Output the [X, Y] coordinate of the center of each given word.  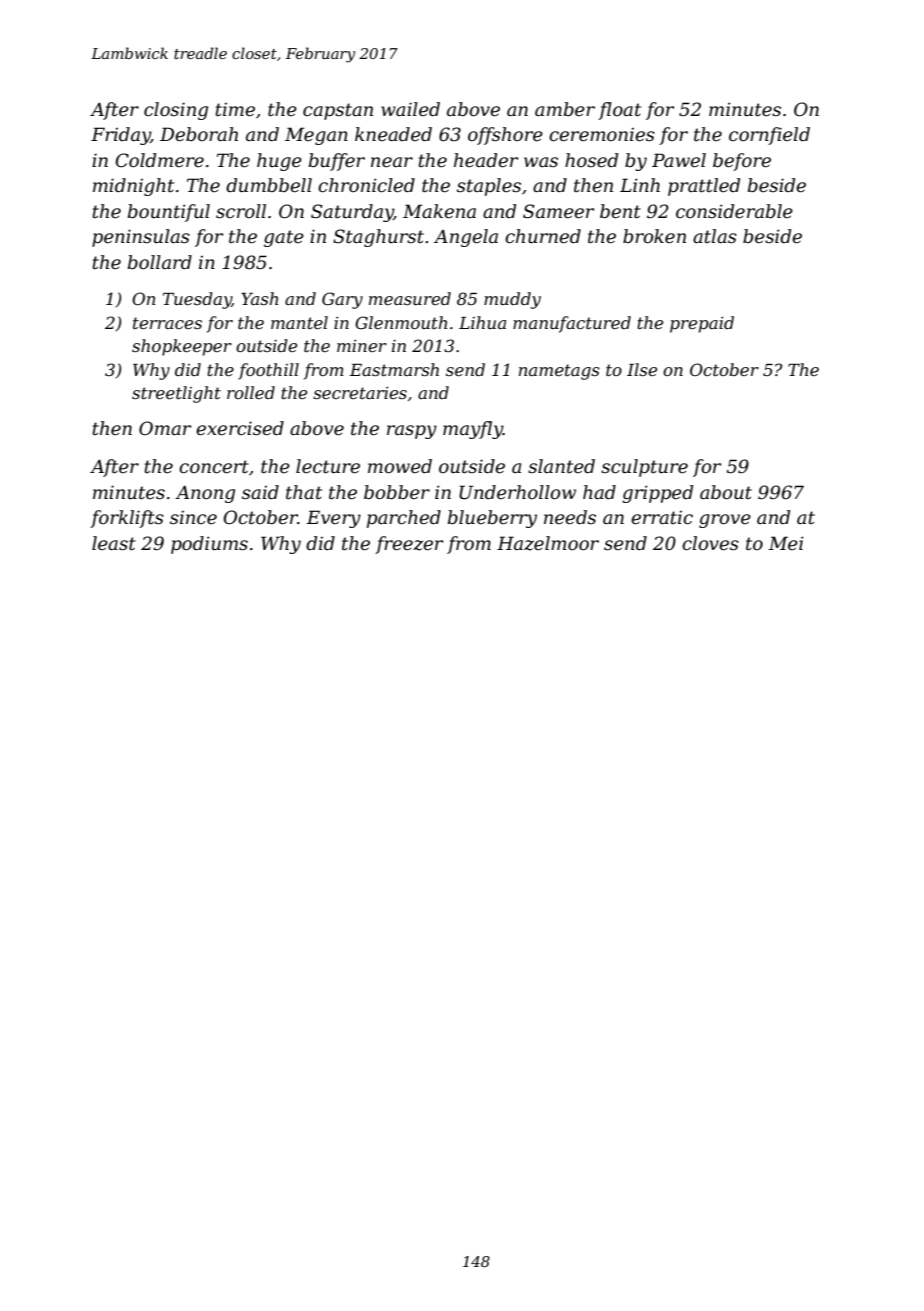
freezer [409, 545]
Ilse [642, 369]
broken [654, 236]
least [114, 543]
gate [284, 238]
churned [543, 236]
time [235, 110]
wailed [410, 109]
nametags [559, 372]
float [619, 111]
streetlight [176, 394]
